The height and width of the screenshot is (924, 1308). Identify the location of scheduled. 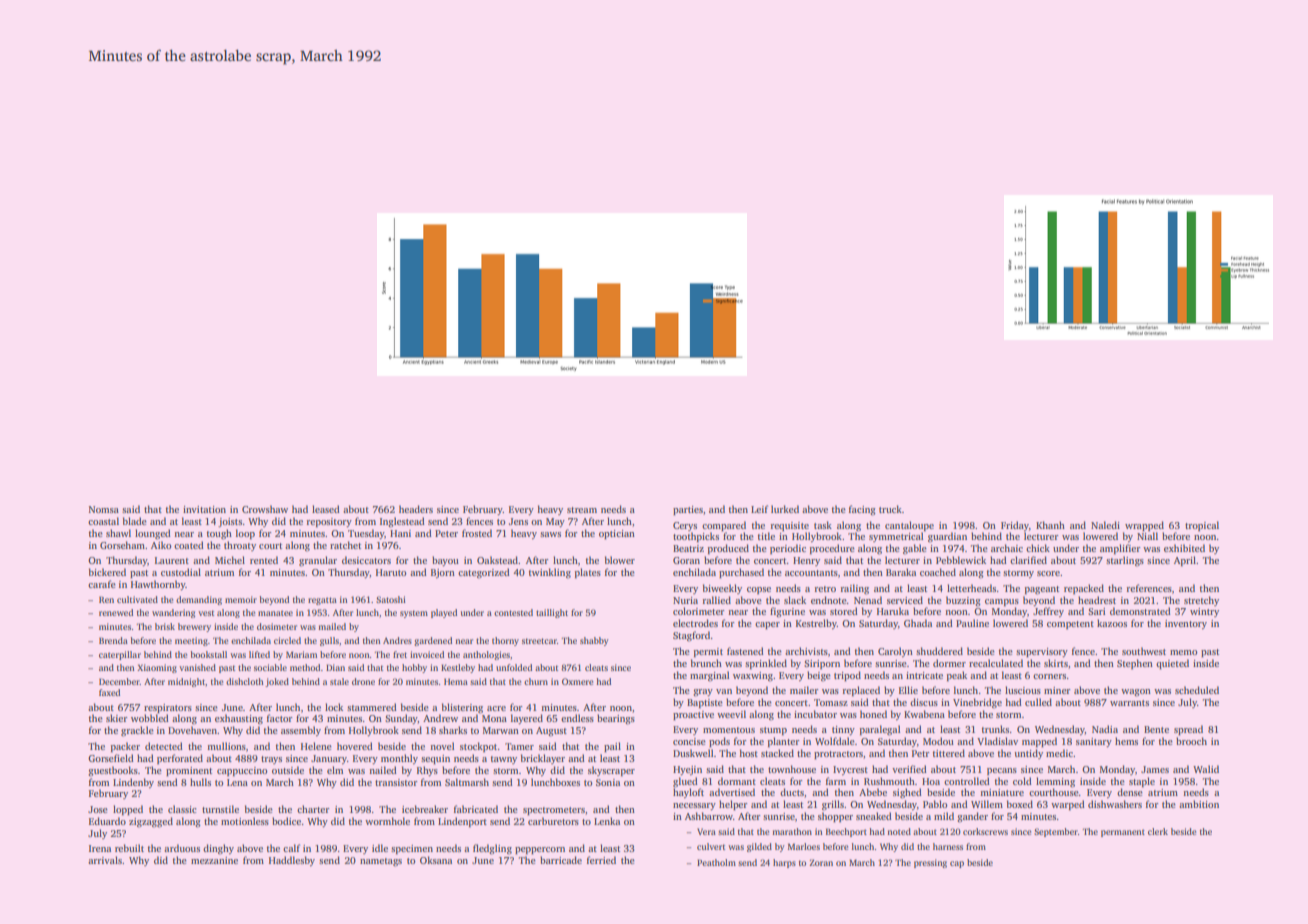
(1197, 690).
